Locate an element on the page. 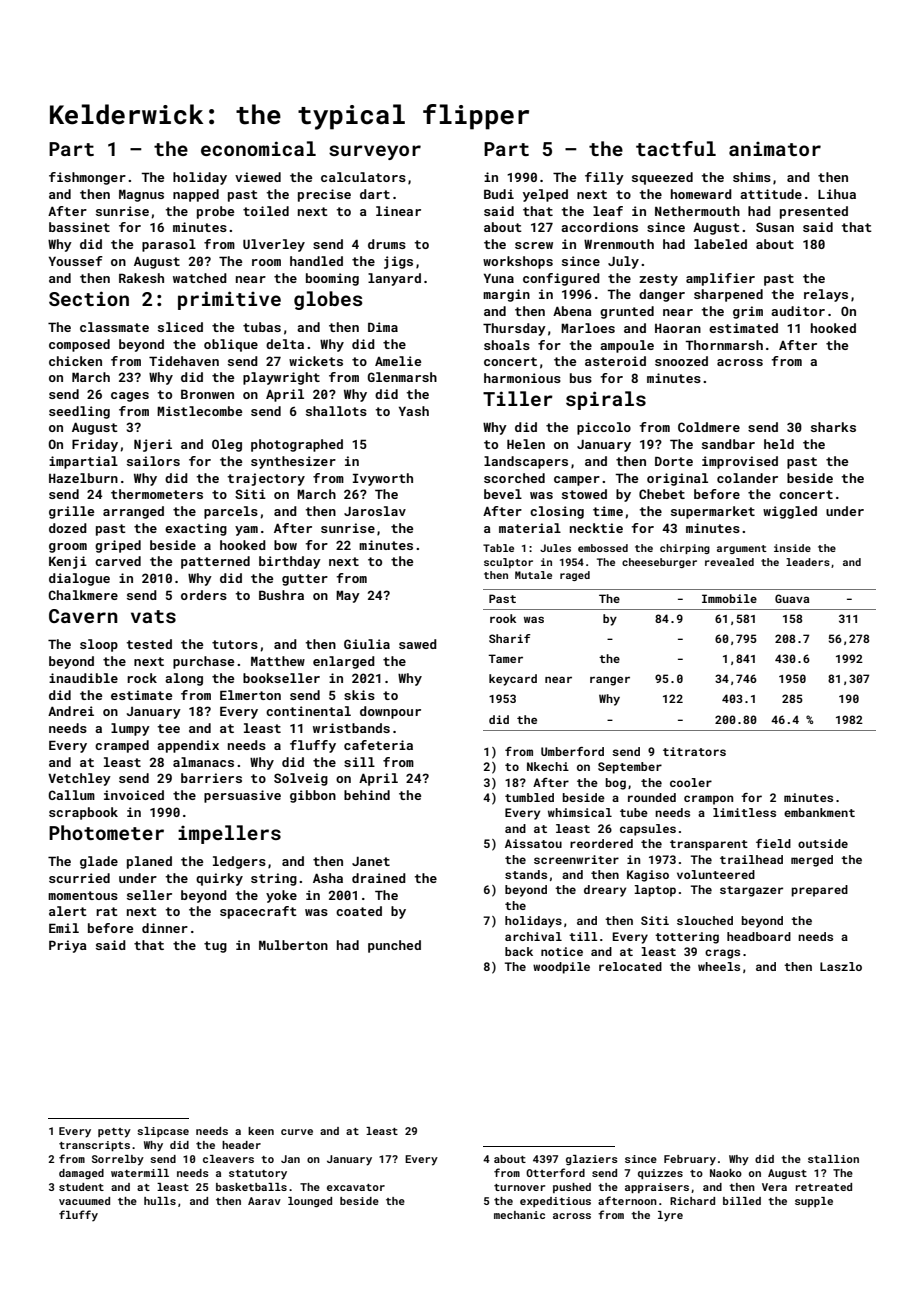 This page has height=1314, width=924. Immobile is located at coordinates (729, 598).
